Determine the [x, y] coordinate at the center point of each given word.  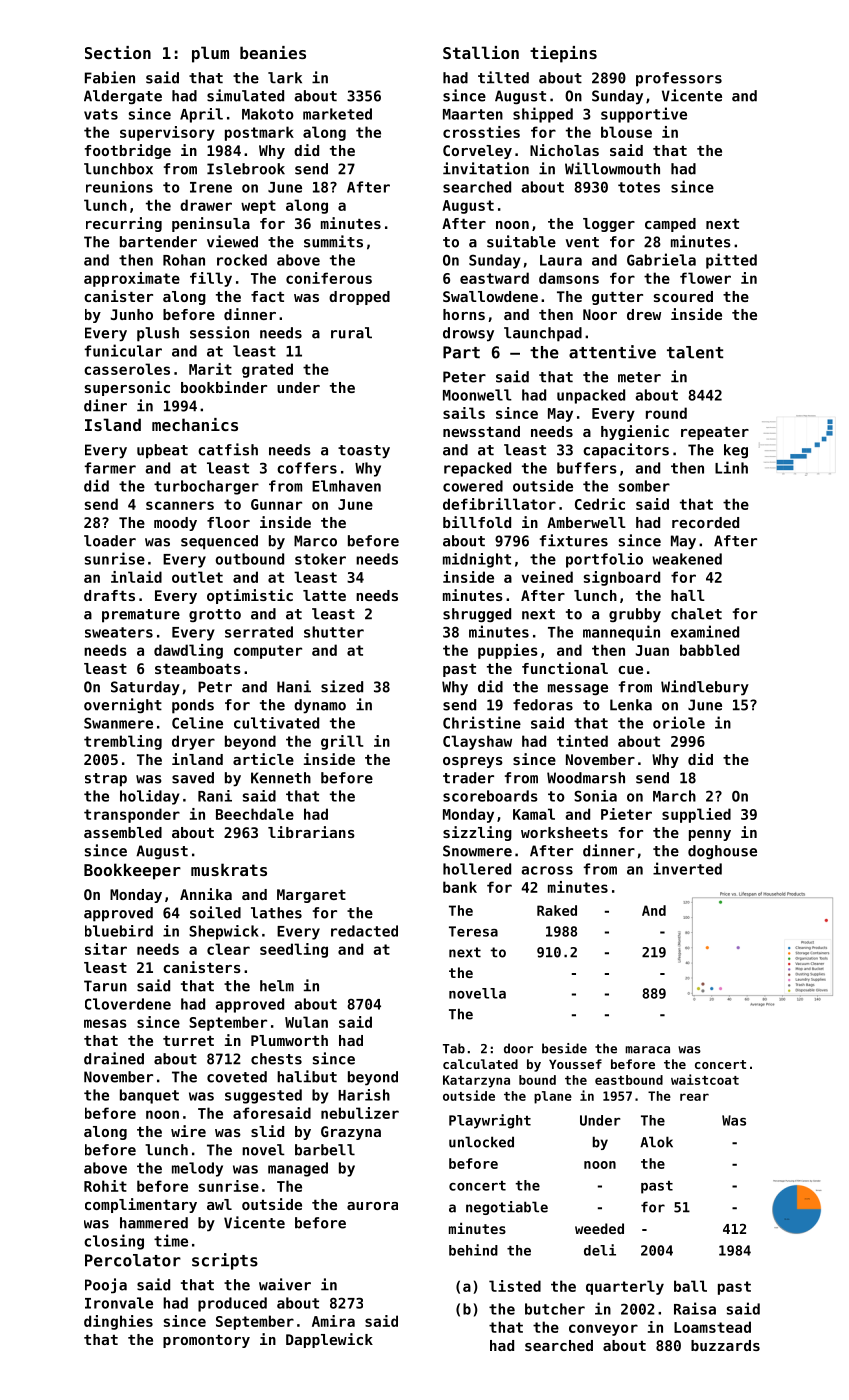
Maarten [473, 114]
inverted [687, 868]
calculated [480, 1064]
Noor [600, 314]
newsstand [481, 431]
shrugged [477, 615]
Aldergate [123, 97]
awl [219, 1204]
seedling [294, 950]
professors [679, 79]
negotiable [507, 1208]
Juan [652, 650]
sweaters [119, 632]
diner [105, 405]
